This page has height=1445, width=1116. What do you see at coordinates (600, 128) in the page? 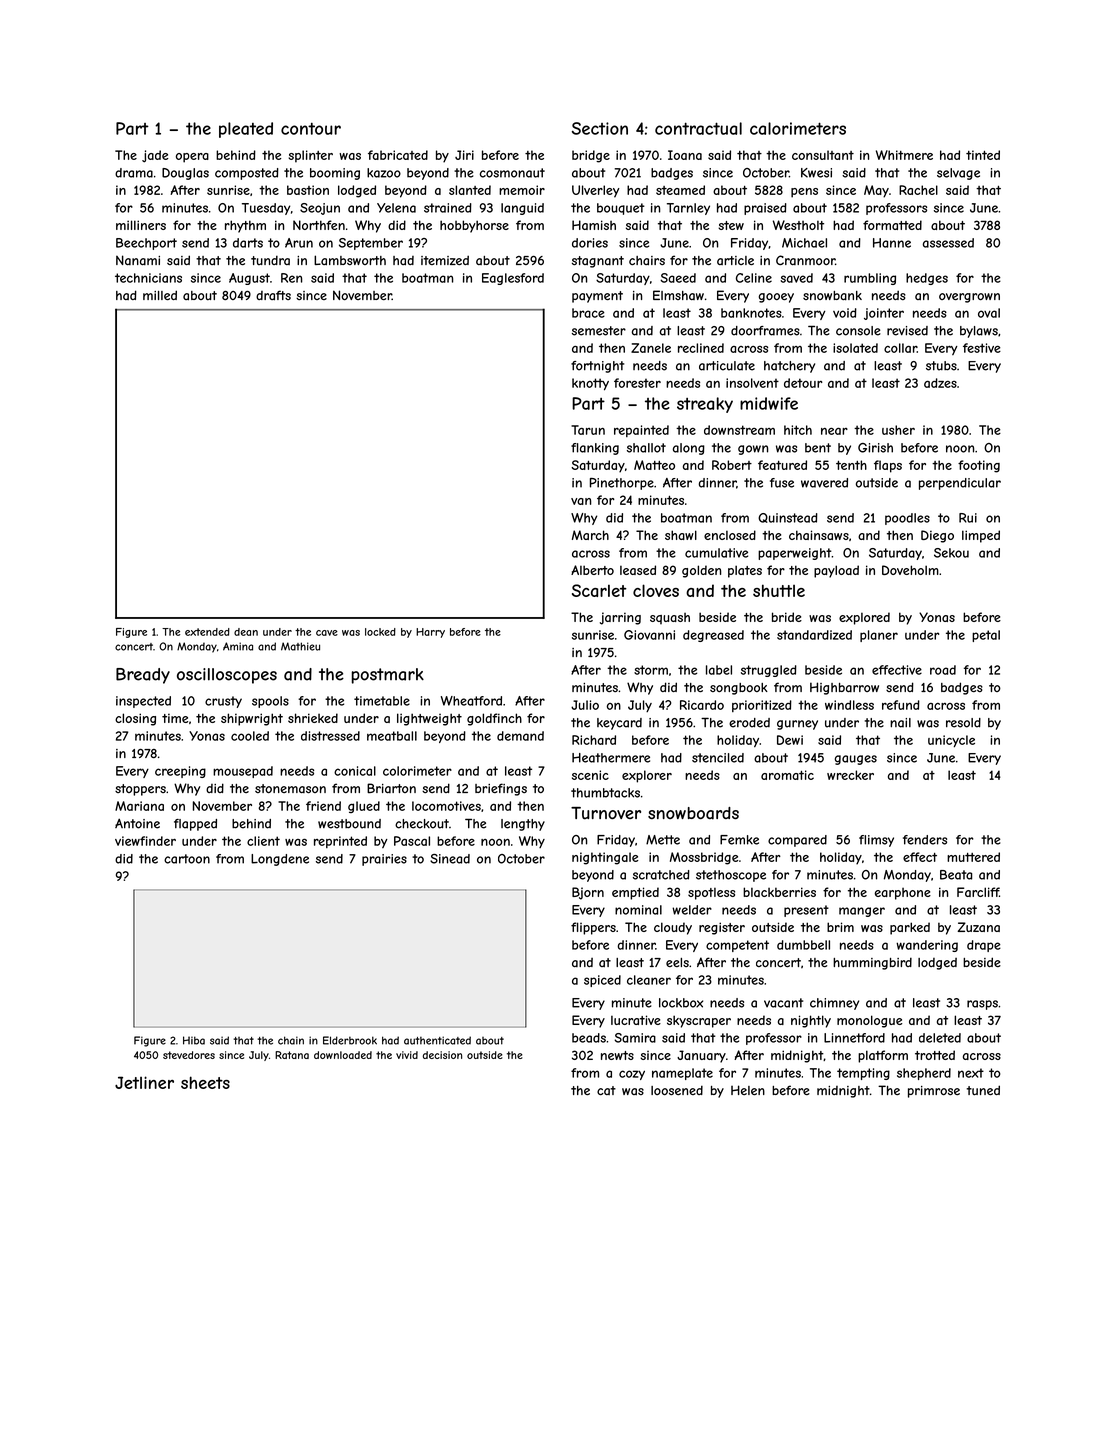
I see `Section` at bounding box center [600, 128].
